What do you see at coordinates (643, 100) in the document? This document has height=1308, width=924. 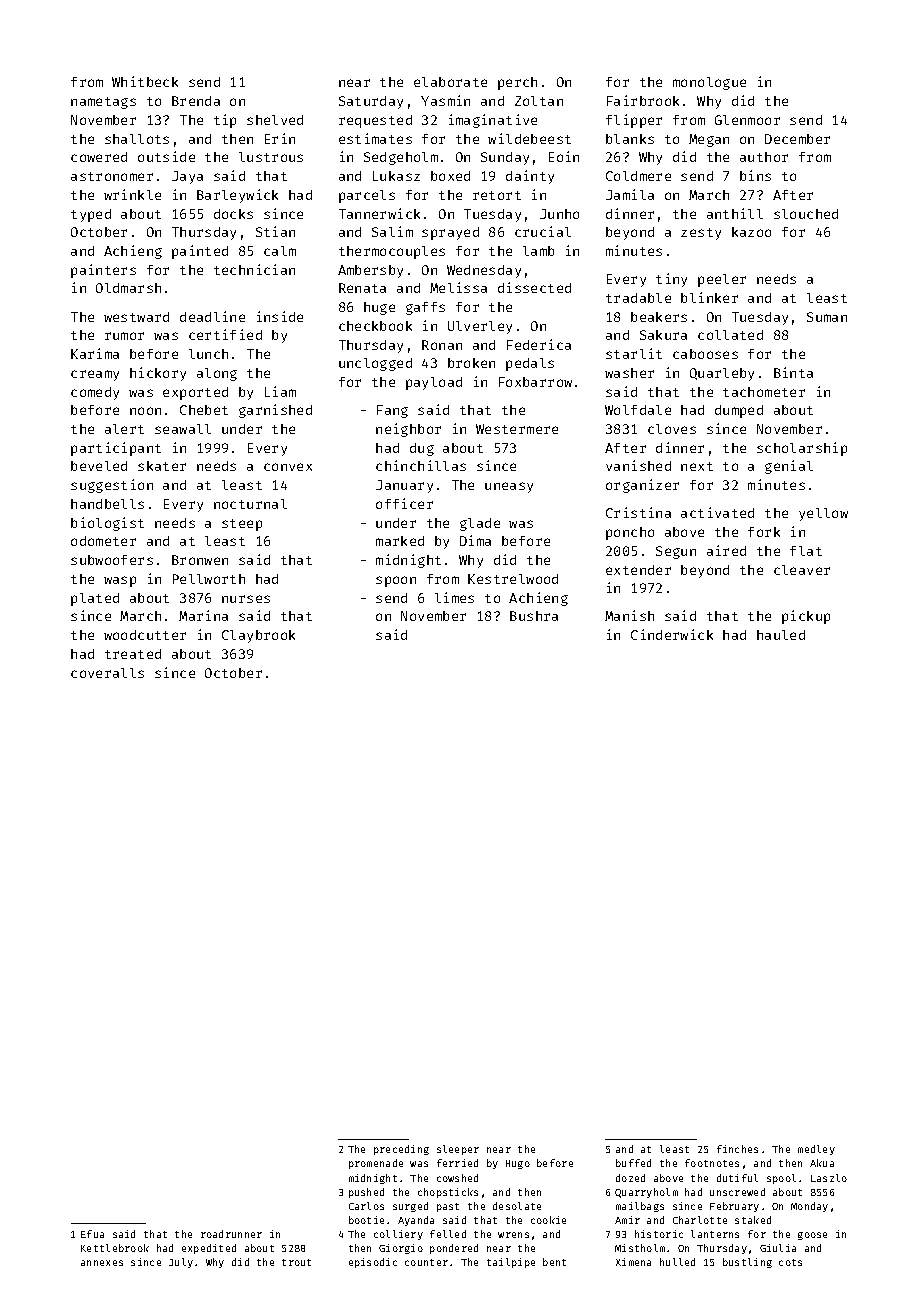 I see `Fairbrook` at bounding box center [643, 100].
